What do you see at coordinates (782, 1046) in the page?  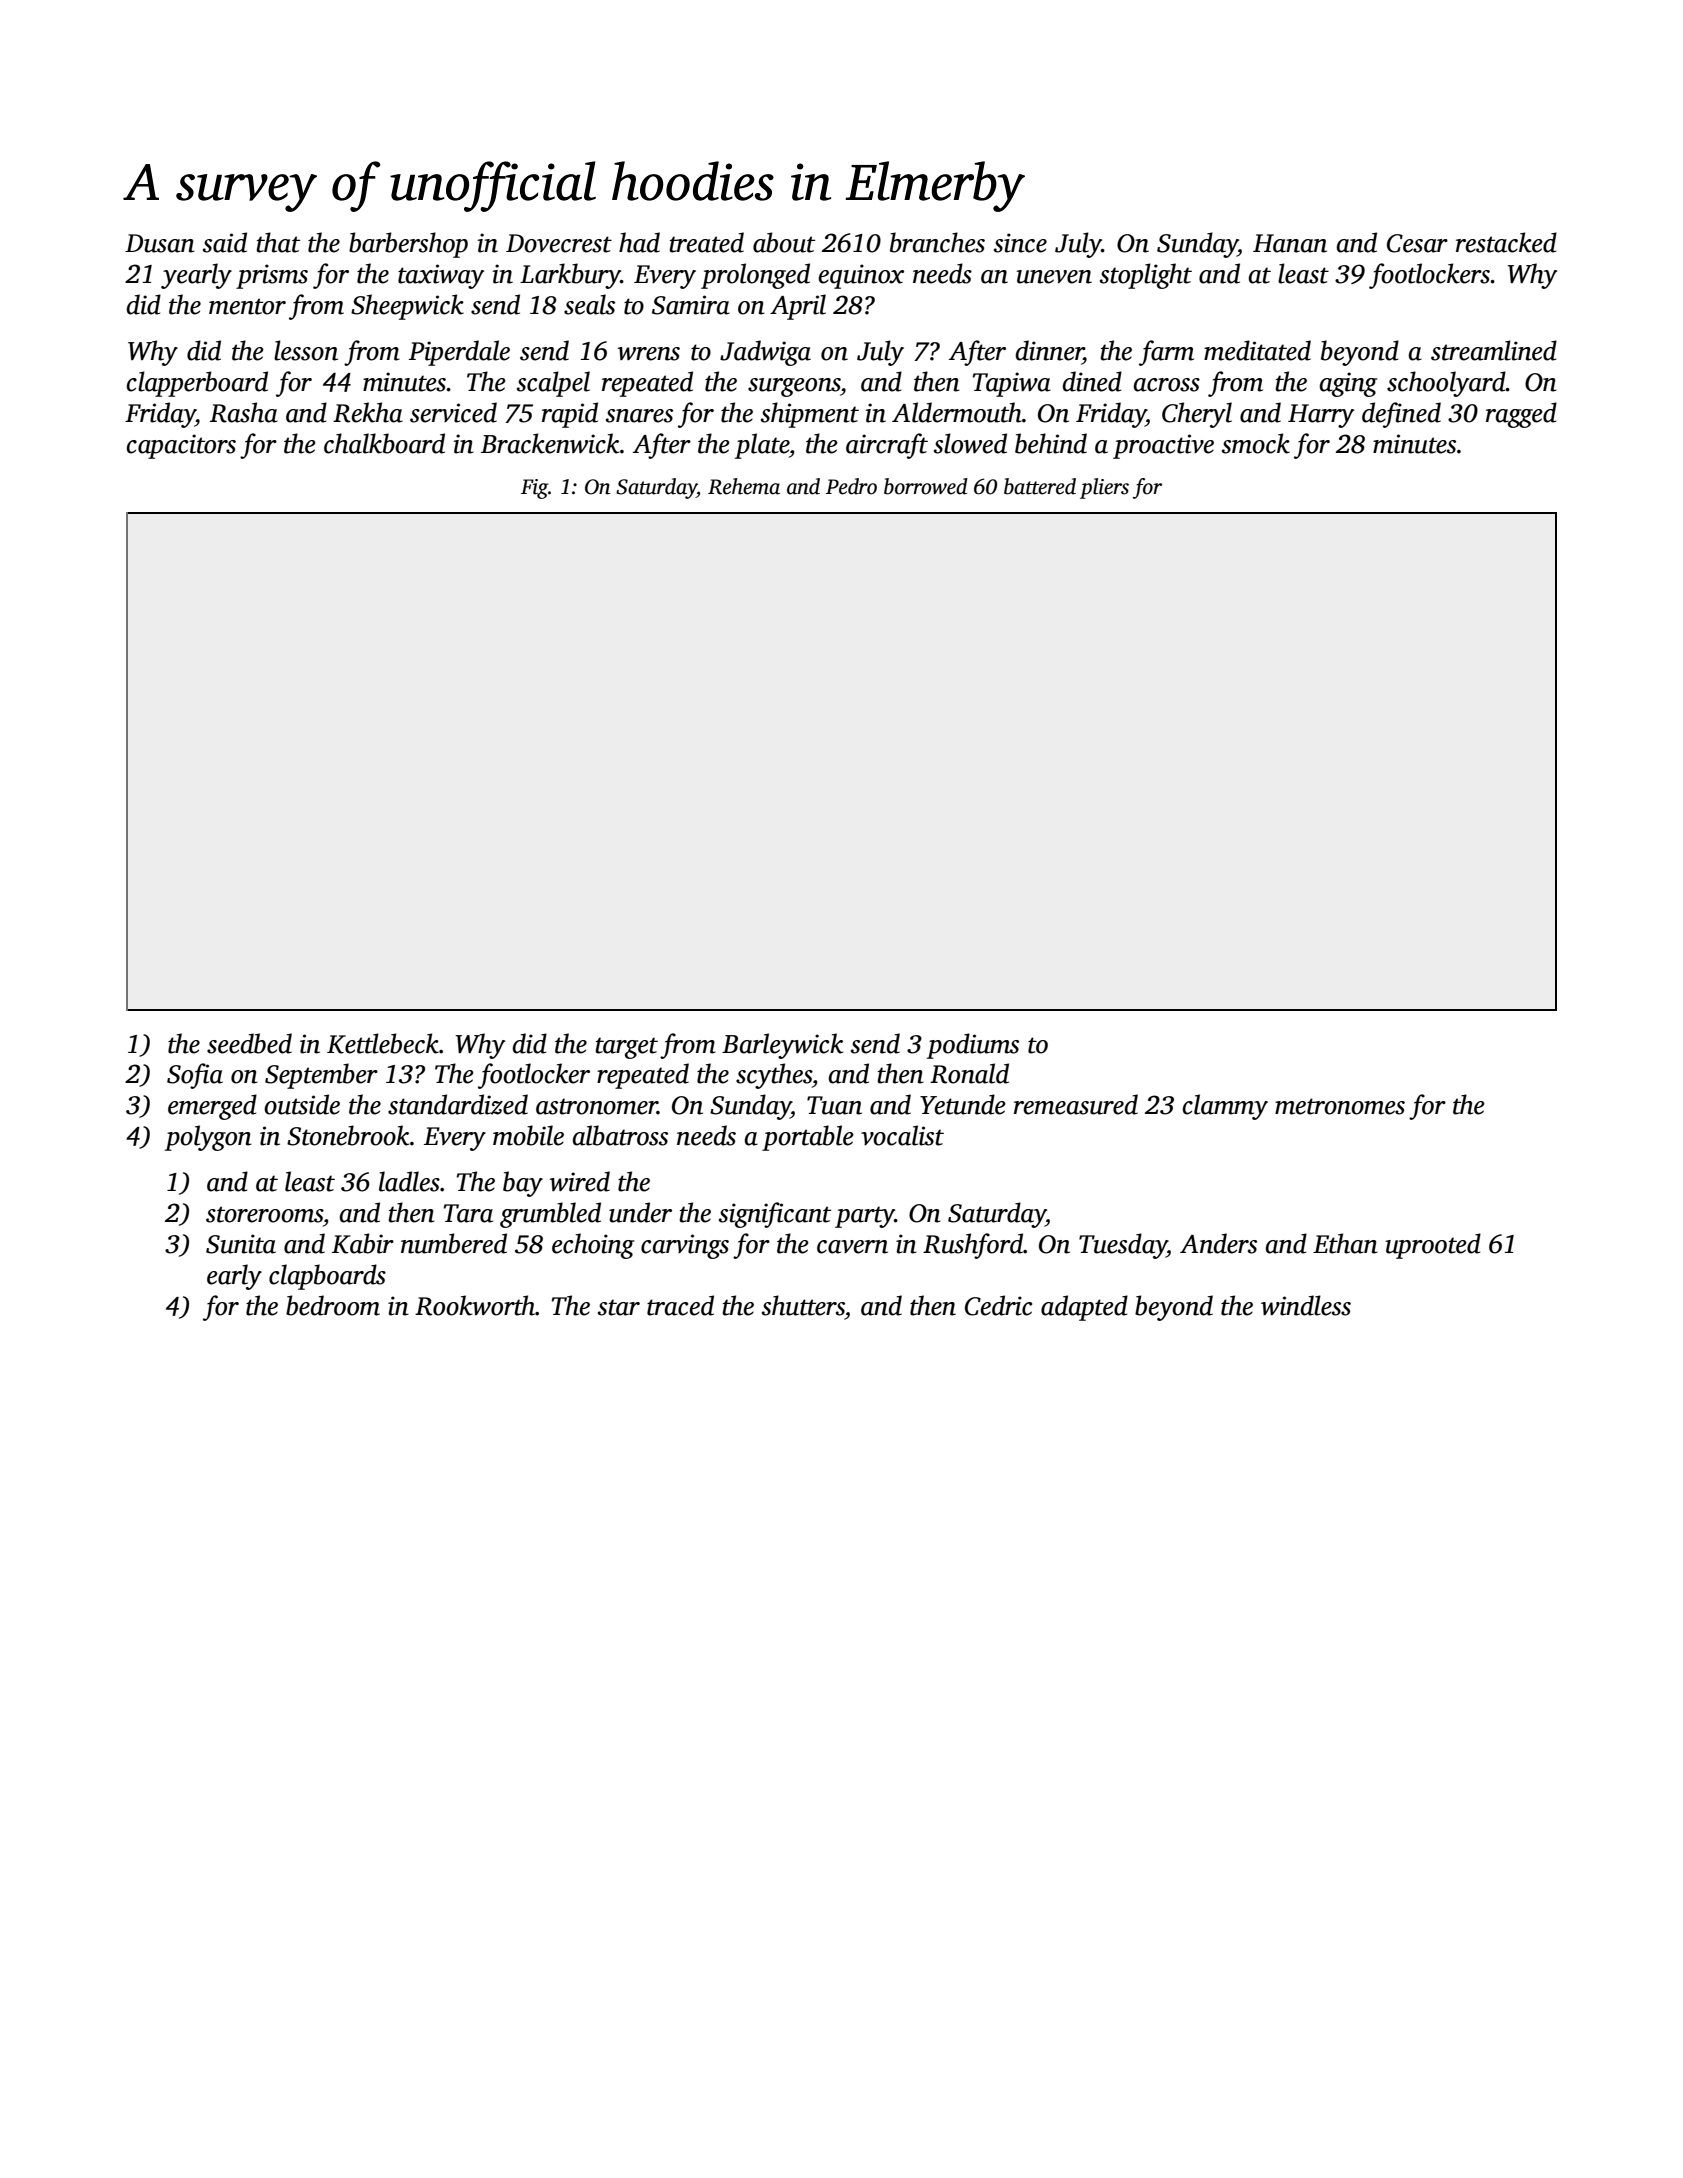 I see `Barleywick` at bounding box center [782, 1046].
